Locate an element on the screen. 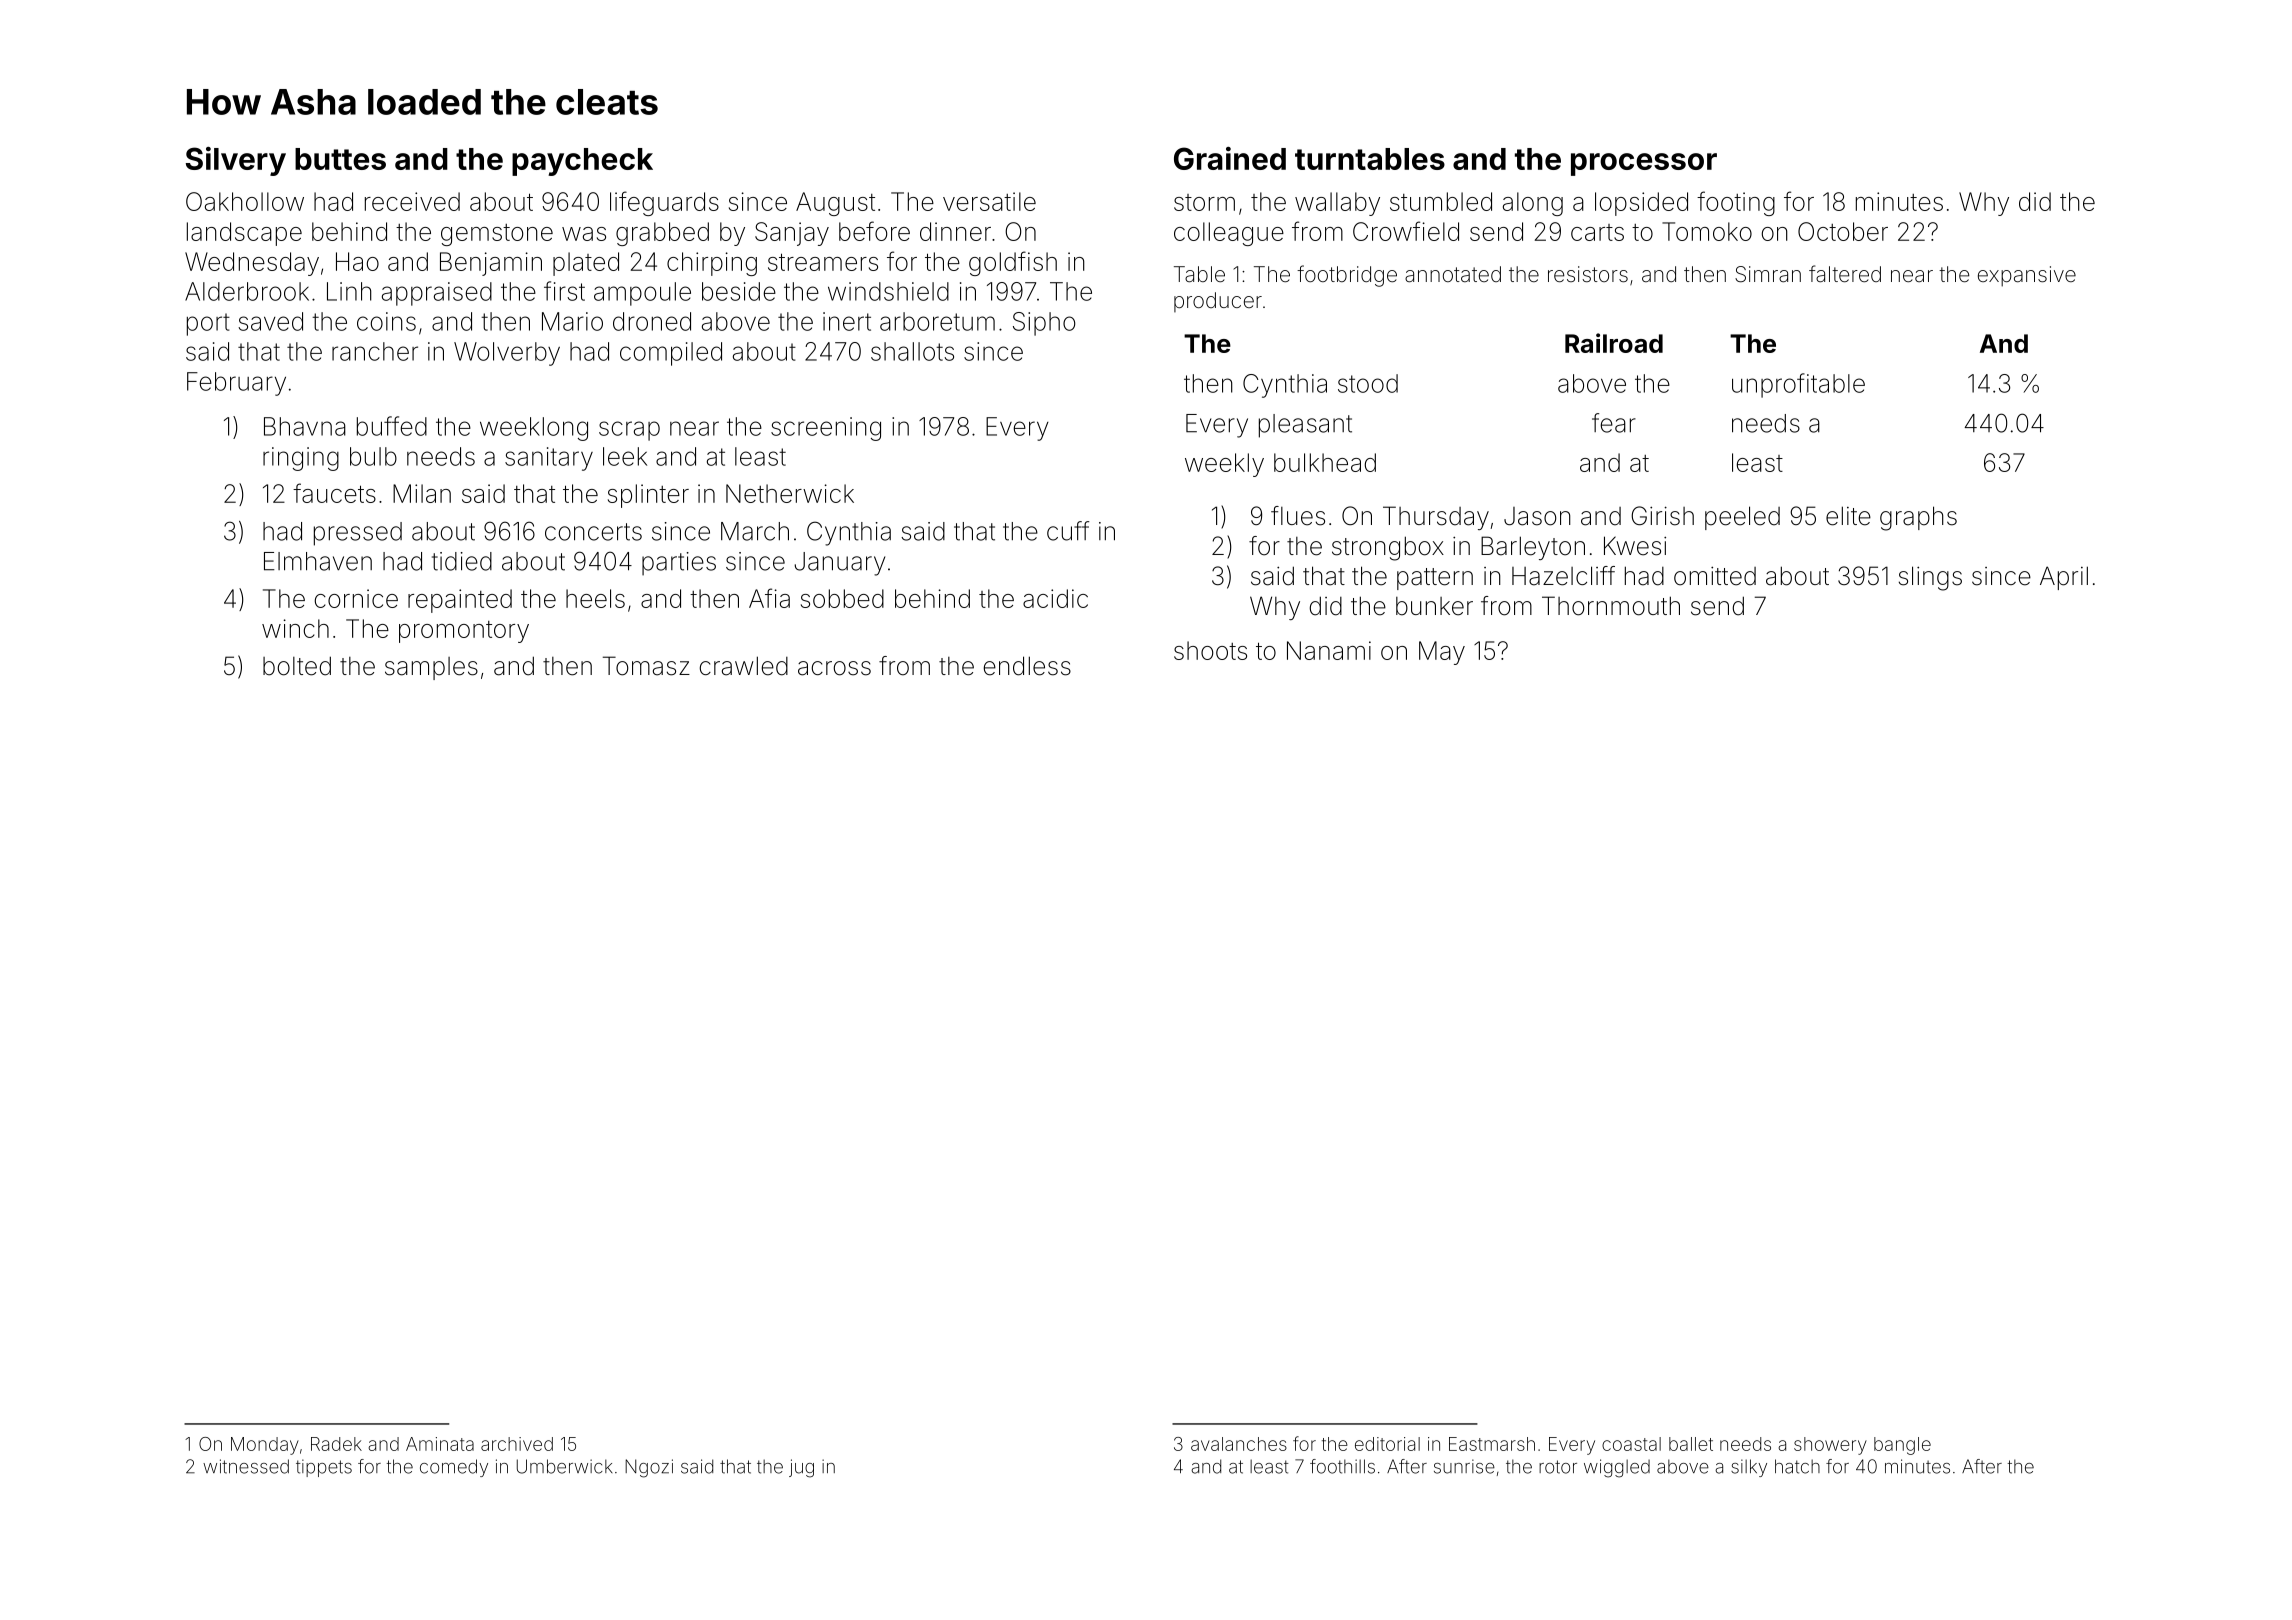  paycheck is located at coordinates (582, 162).
